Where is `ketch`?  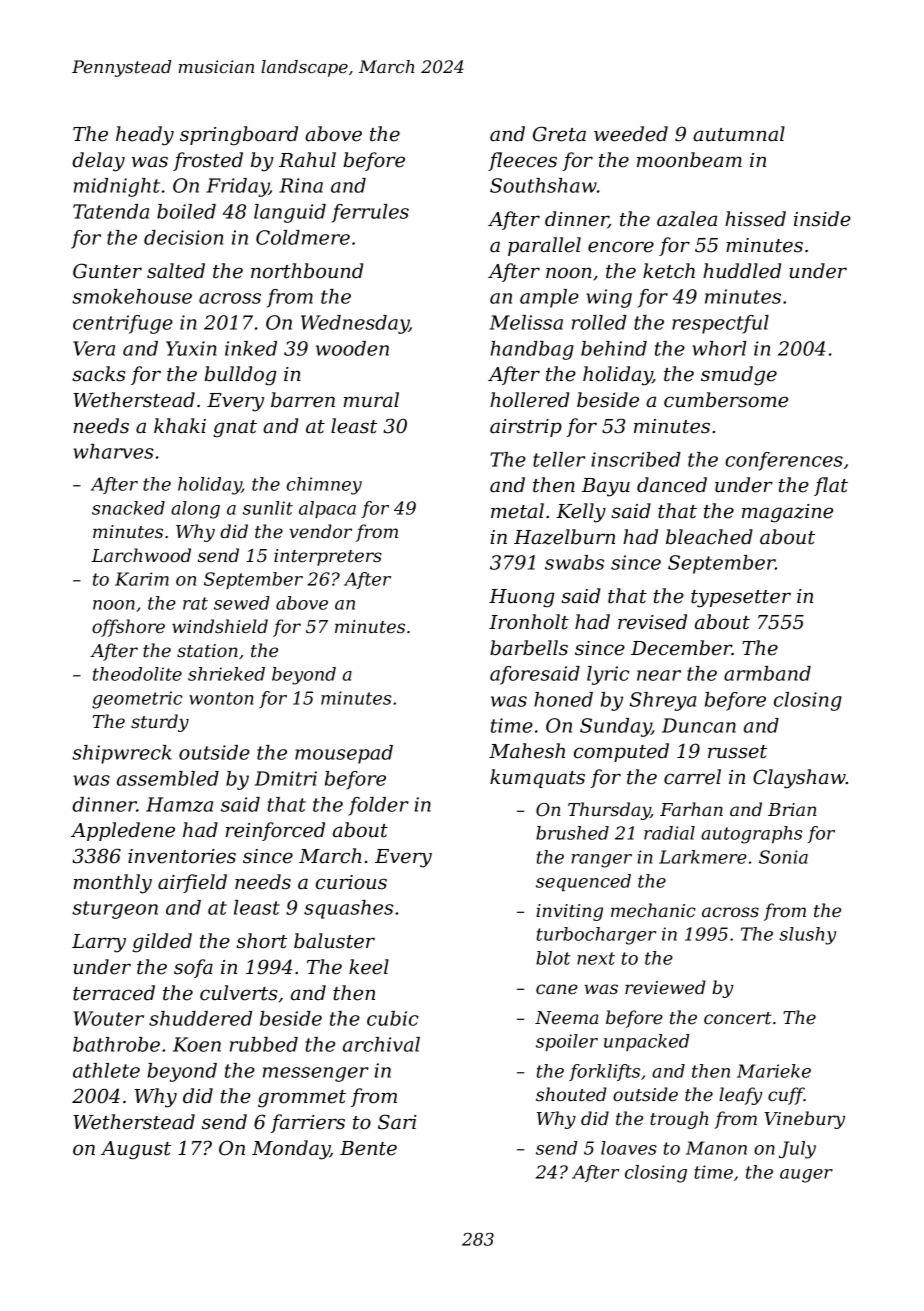
ketch is located at coordinates (669, 271).
